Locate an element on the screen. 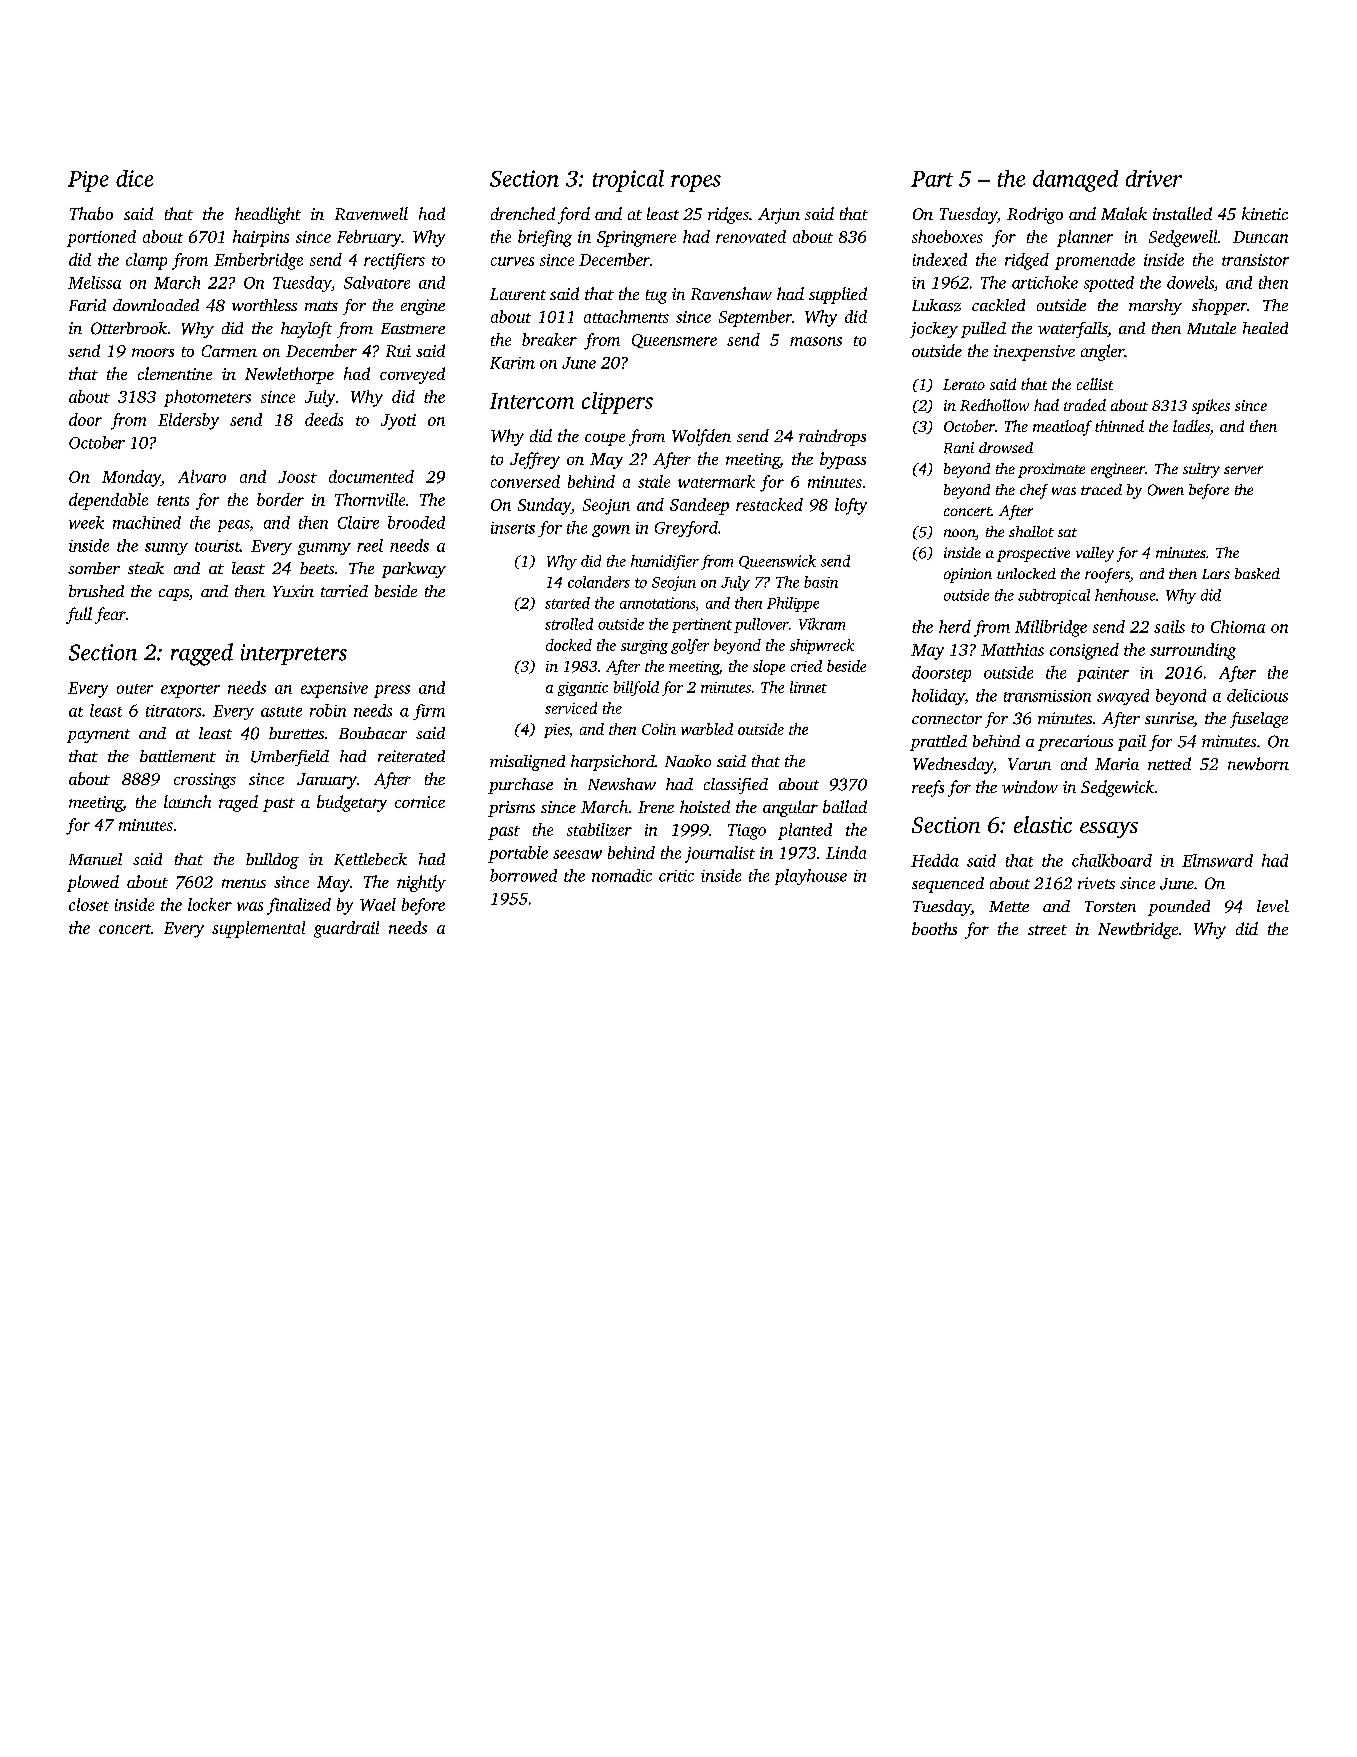  ballad is located at coordinates (845, 806).
